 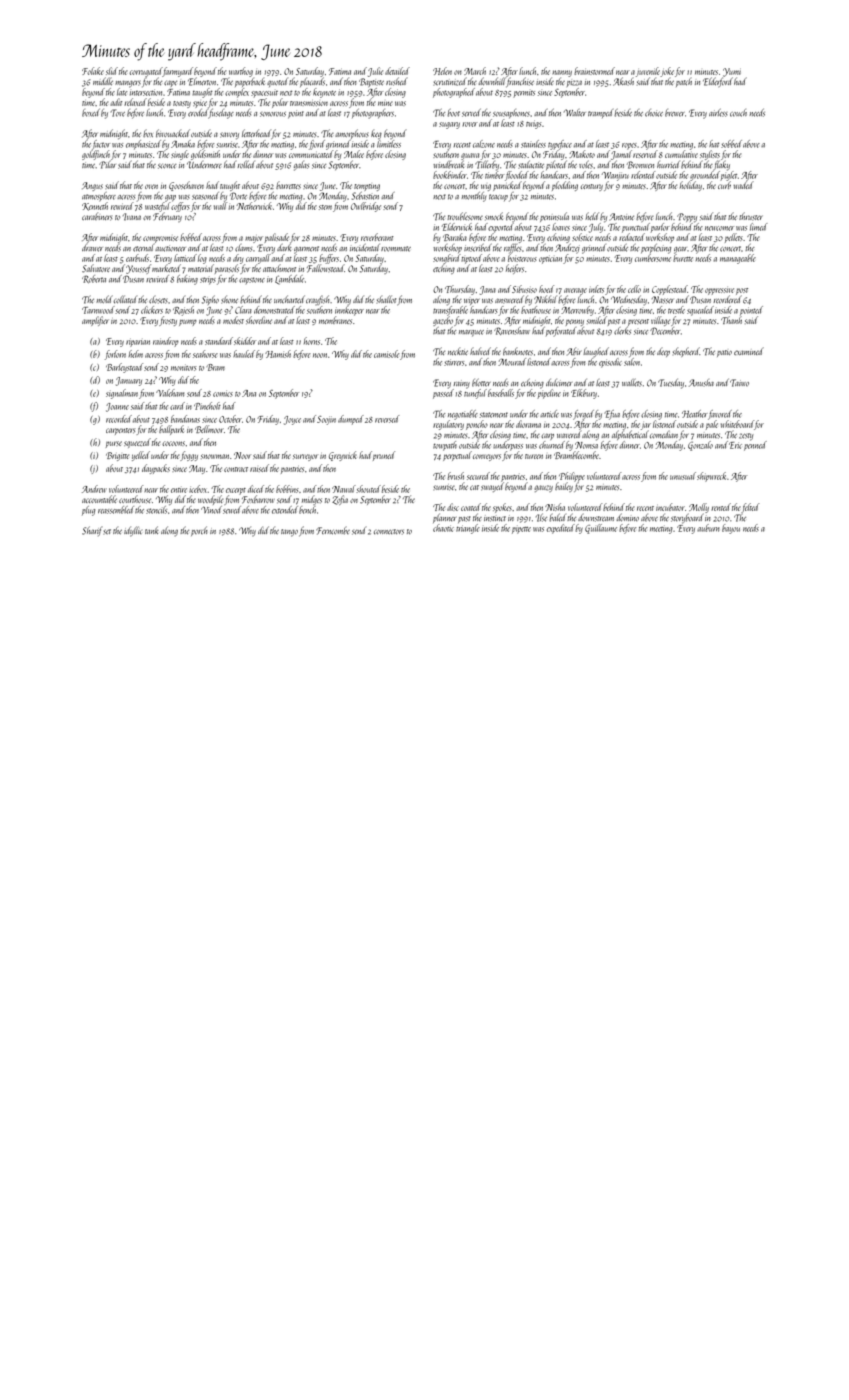 What do you see at coordinates (648, 72) in the screenshot?
I see `juvenile` at bounding box center [648, 72].
